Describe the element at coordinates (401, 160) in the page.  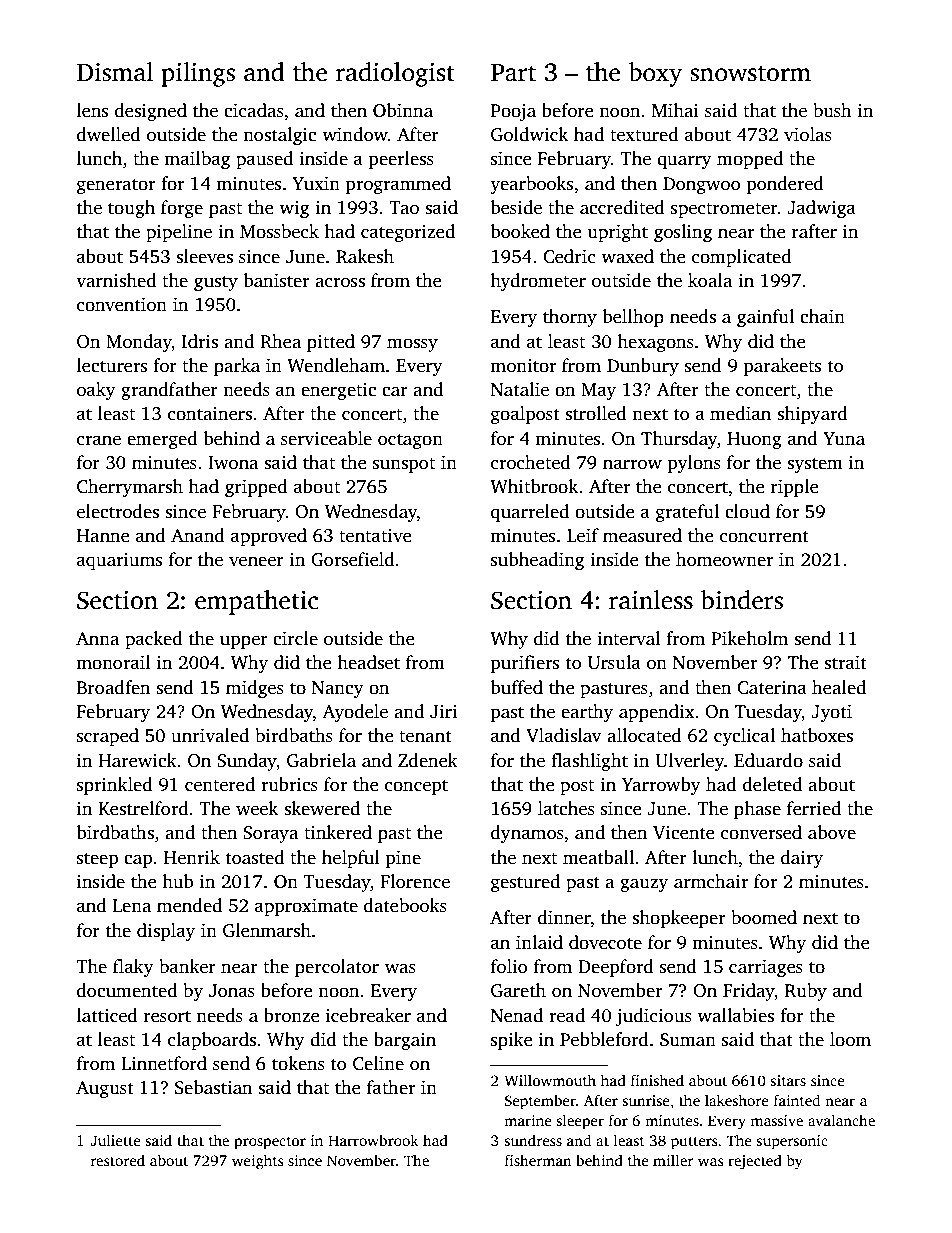
I see `peerless` at that location.
